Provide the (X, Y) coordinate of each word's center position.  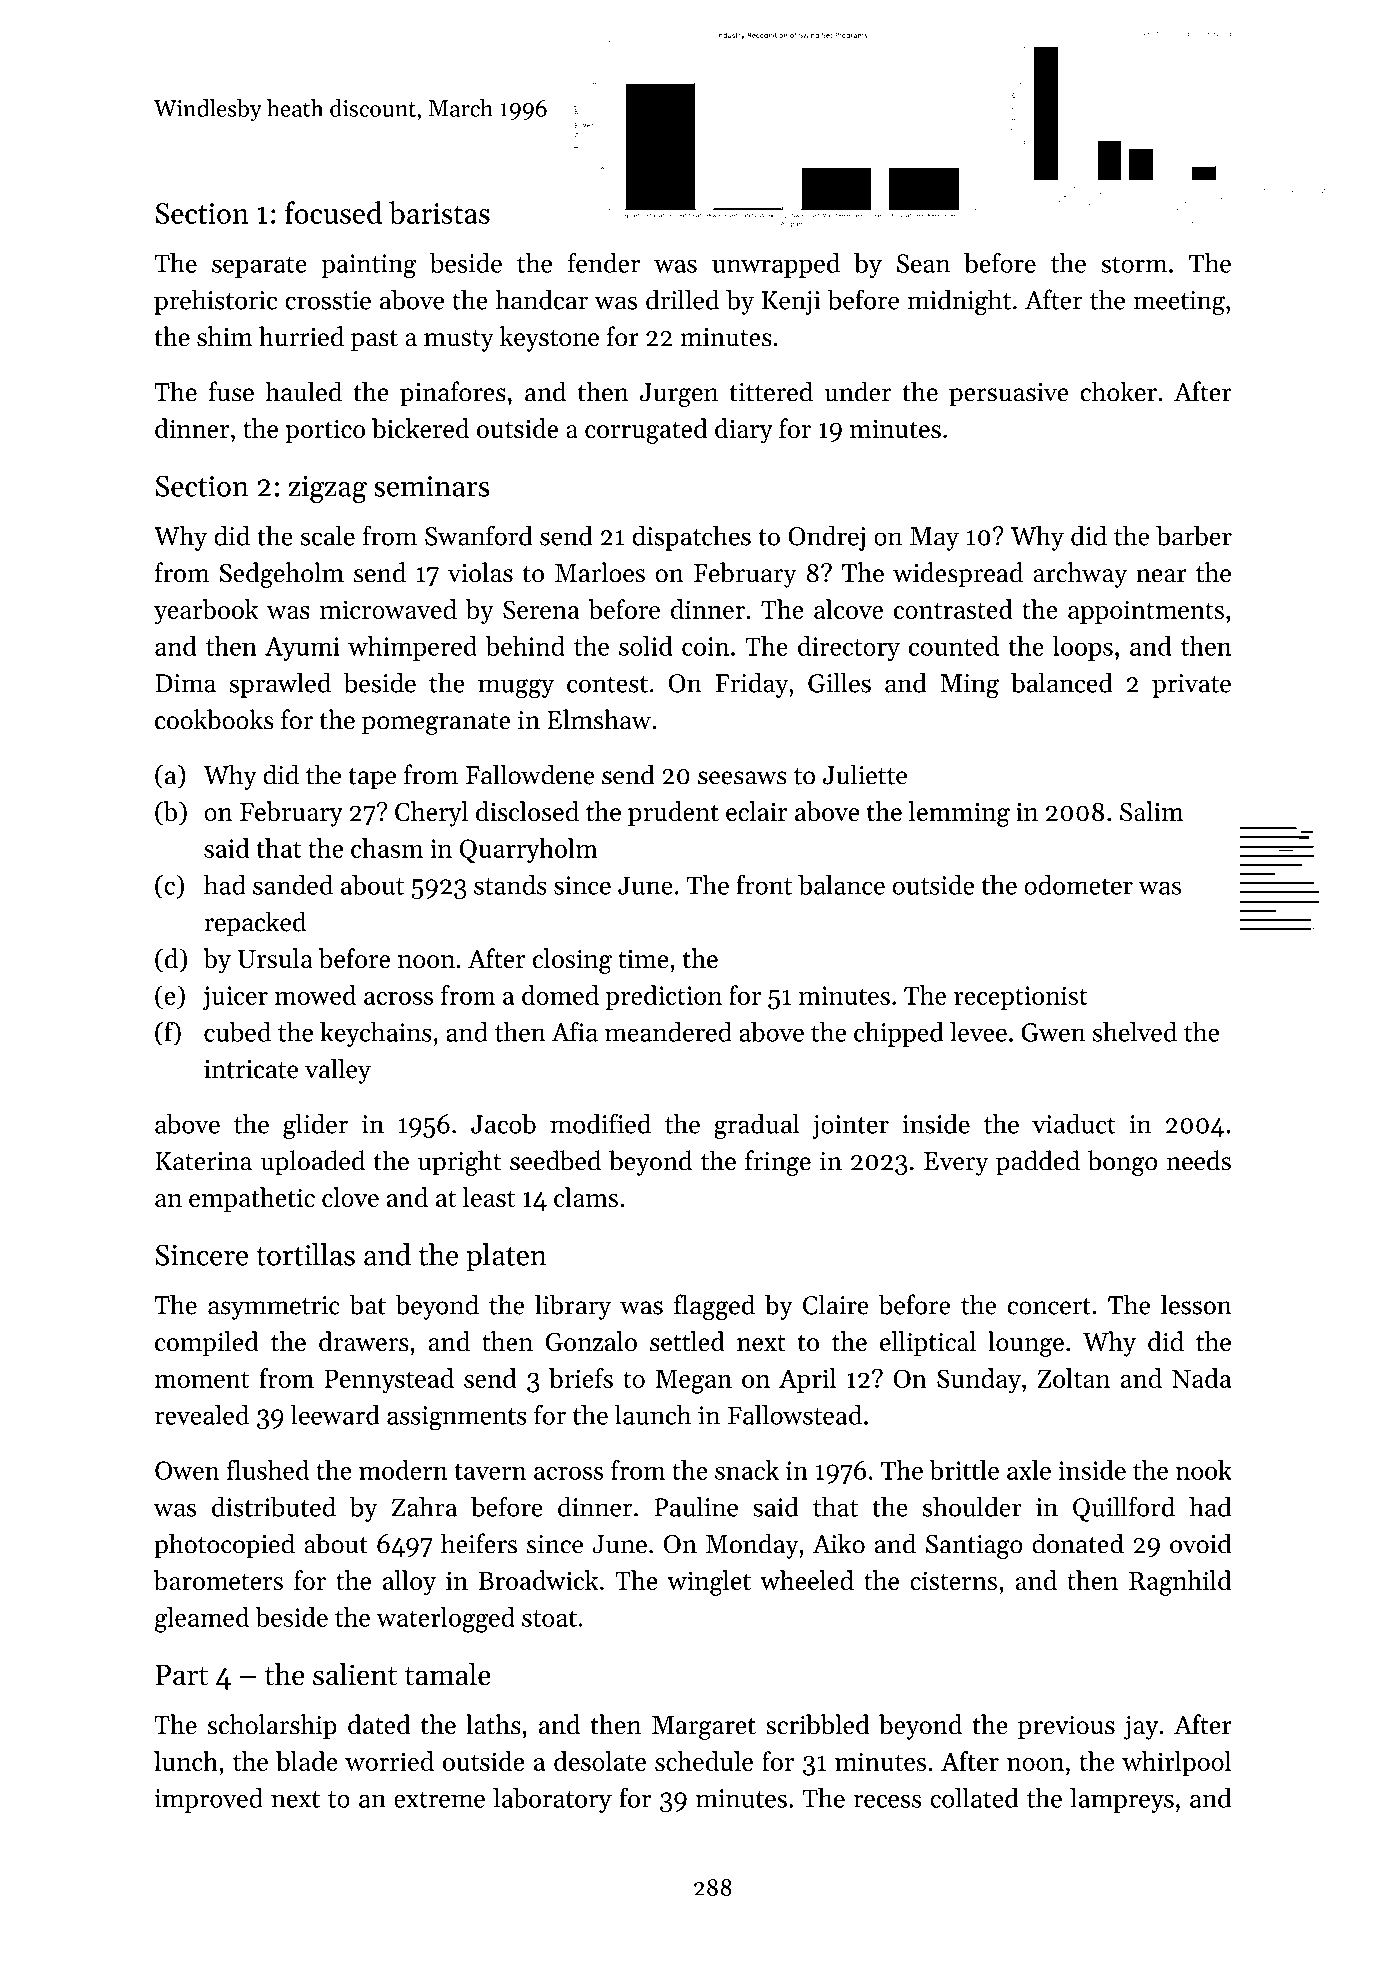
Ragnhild (1180, 1583)
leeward (335, 1415)
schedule (704, 1761)
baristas (439, 212)
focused (333, 212)
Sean (923, 263)
